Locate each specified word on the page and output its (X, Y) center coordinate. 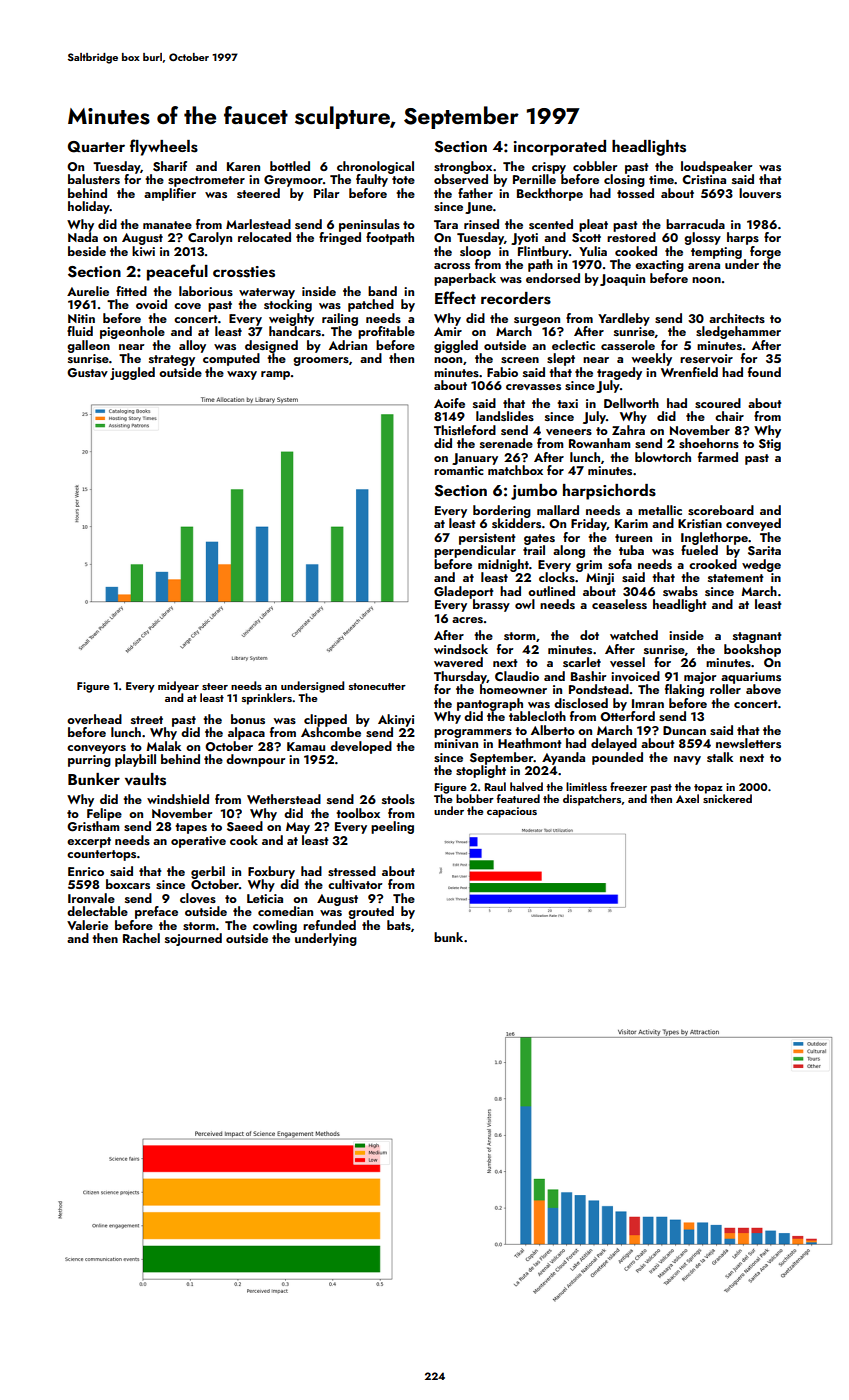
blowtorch (663, 457)
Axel (687, 798)
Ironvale (91, 898)
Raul (495, 786)
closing (624, 180)
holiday (89, 207)
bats (399, 925)
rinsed (481, 224)
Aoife (449, 403)
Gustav (87, 373)
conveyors (96, 749)
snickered (727, 798)
